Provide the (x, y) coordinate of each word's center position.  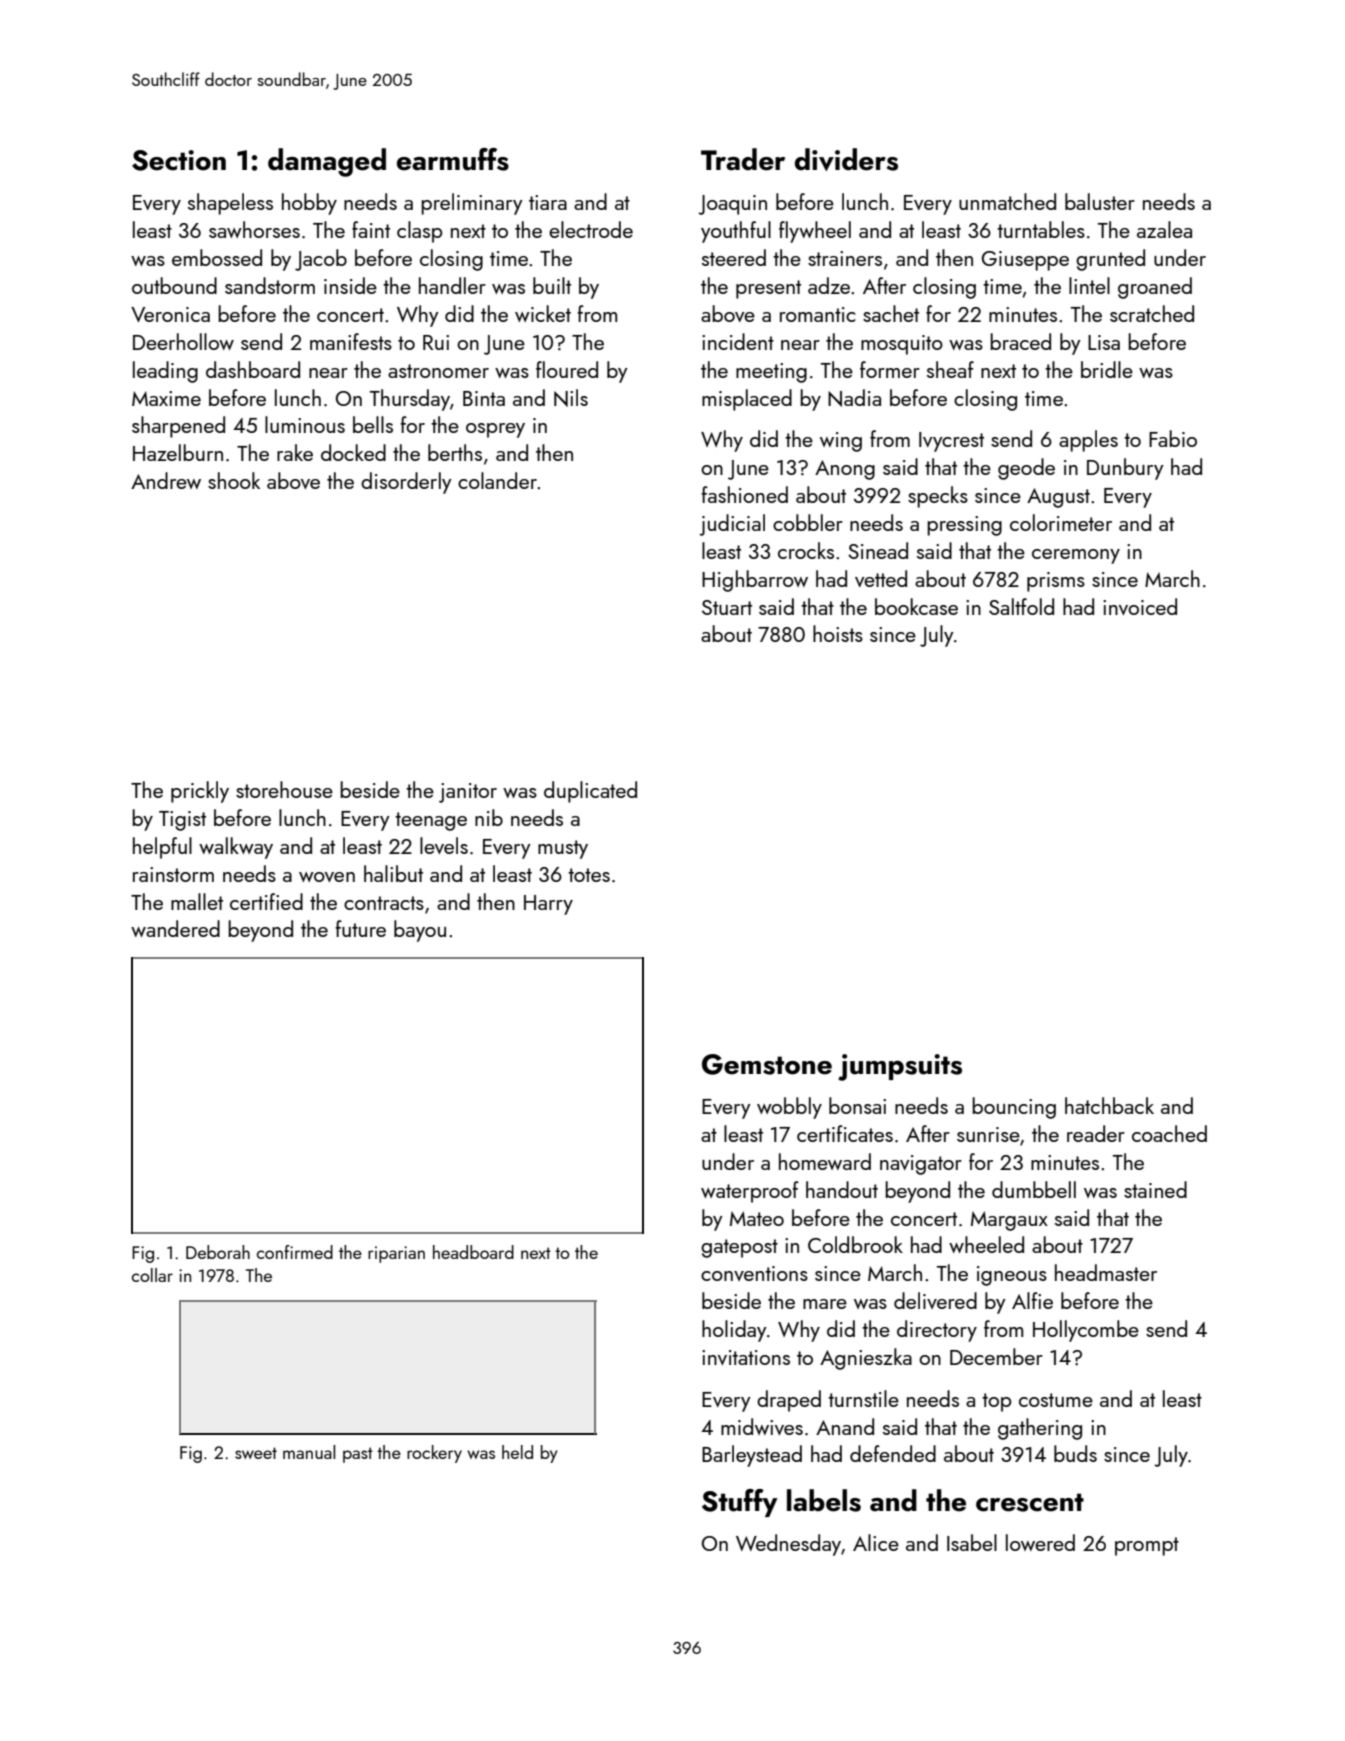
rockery (434, 1454)
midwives (762, 1426)
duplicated (590, 792)
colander (497, 480)
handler (452, 285)
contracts (384, 903)
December (996, 1356)
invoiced (1140, 606)
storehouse (284, 789)
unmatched (1007, 201)
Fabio (1173, 438)
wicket (543, 313)
